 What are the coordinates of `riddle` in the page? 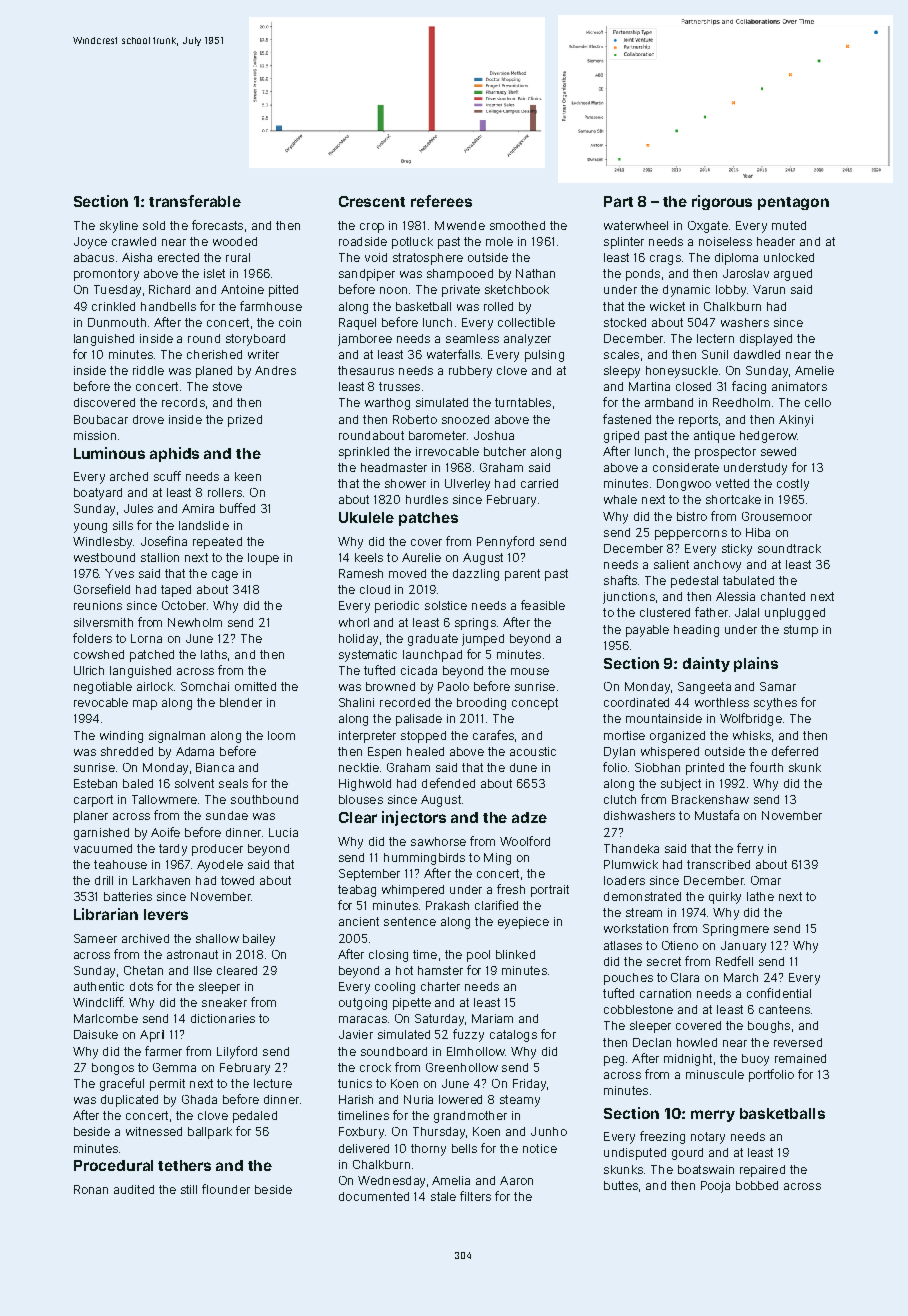 It's located at (148, 370).
